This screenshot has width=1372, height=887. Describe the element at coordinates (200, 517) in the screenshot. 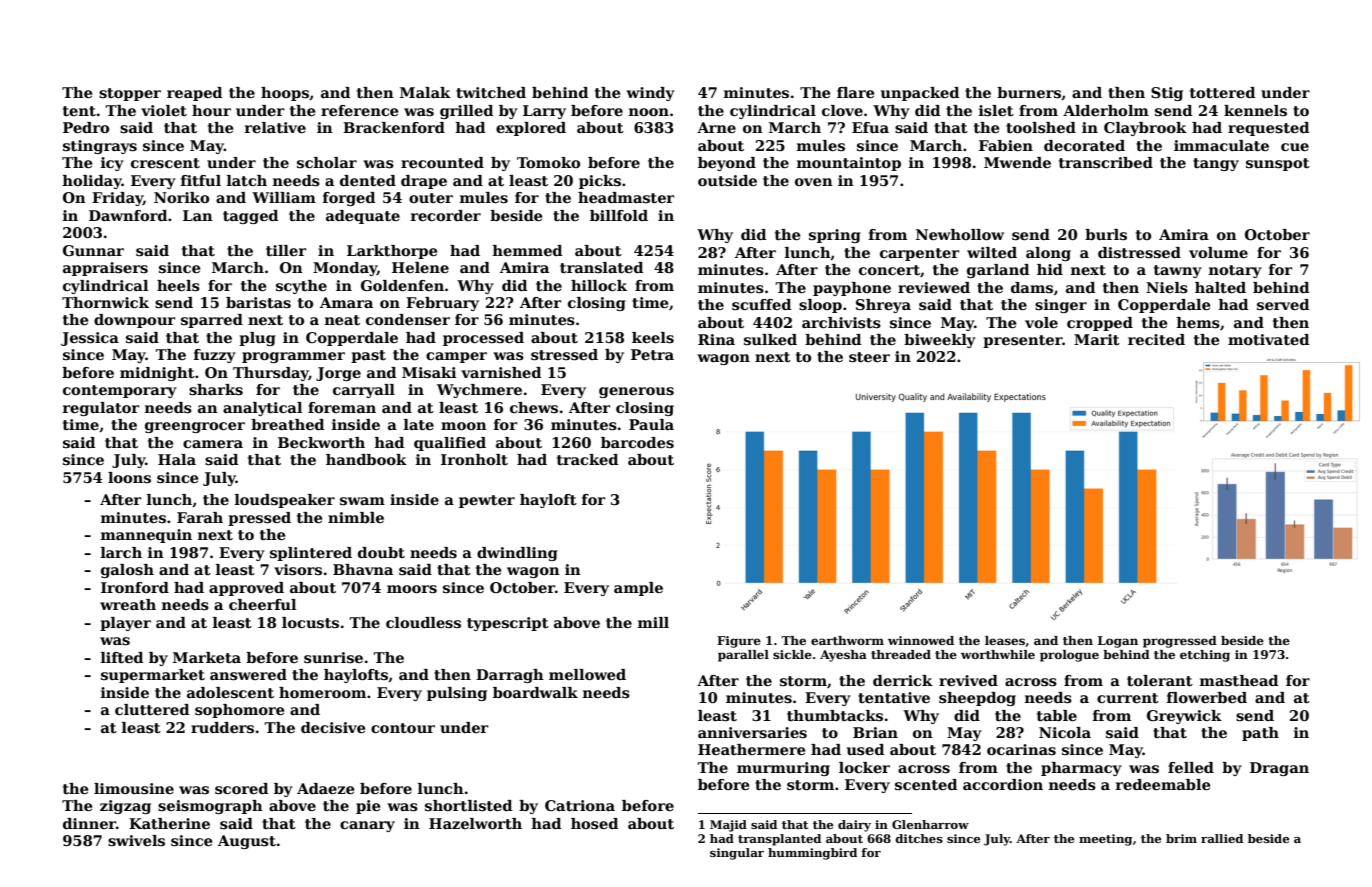

I see `Farah` at that location.
